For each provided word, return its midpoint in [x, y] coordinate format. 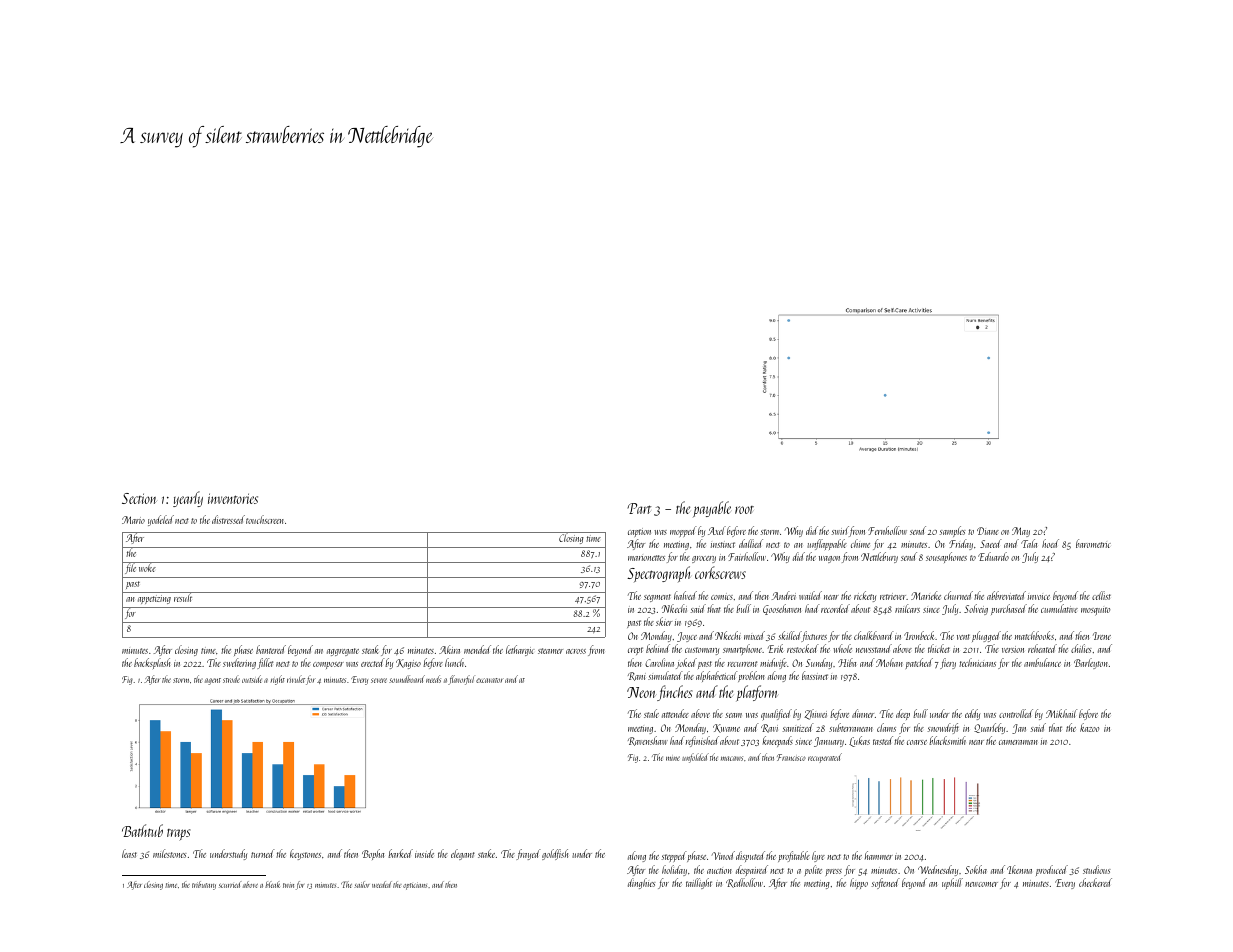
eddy [972, 714]
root [744, 510]
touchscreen [265, 519]
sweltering [239, 663]
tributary [204, 885]
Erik [776, 648]
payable [712, 509]
